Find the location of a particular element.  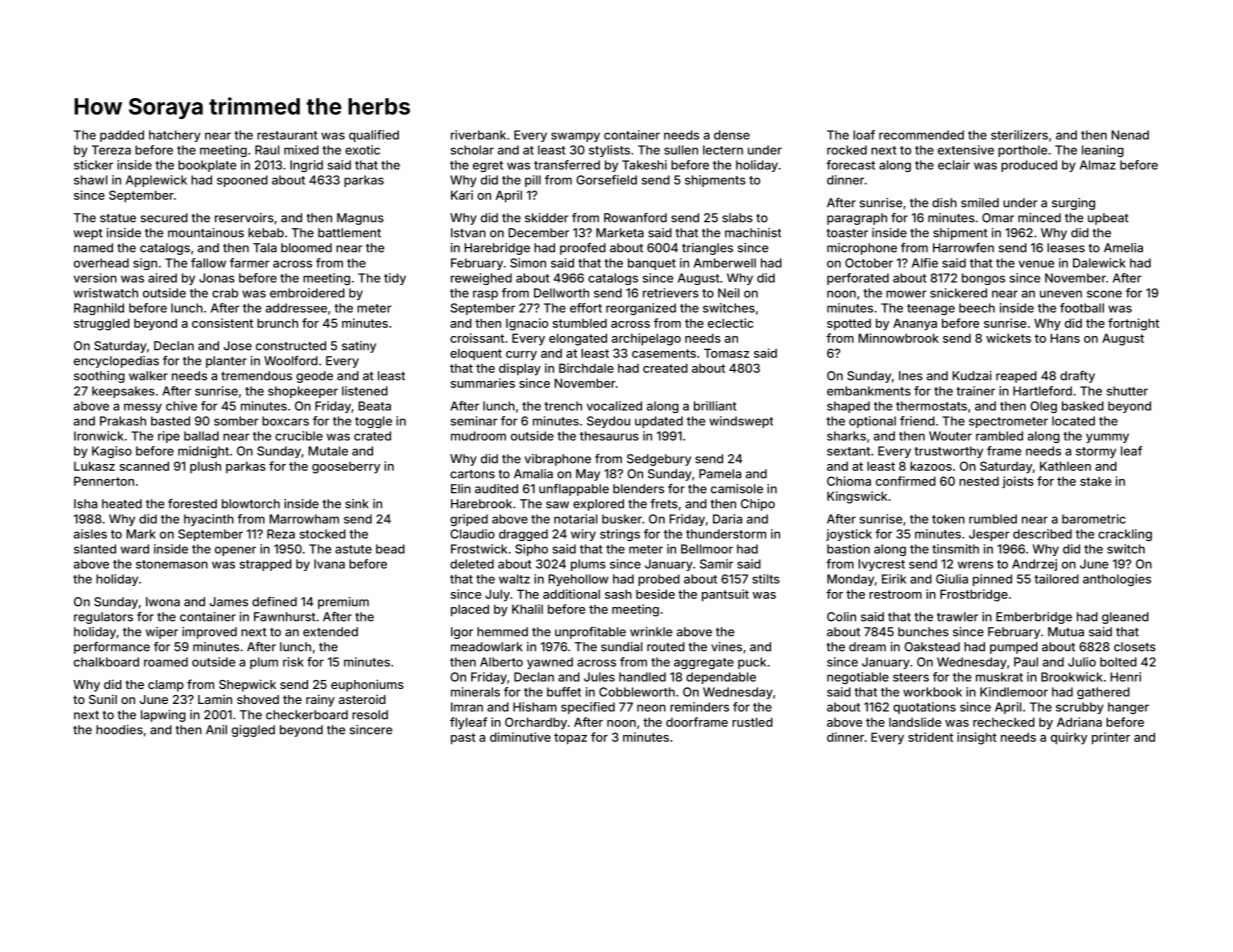

neon is located at coordinates (651, 708).
